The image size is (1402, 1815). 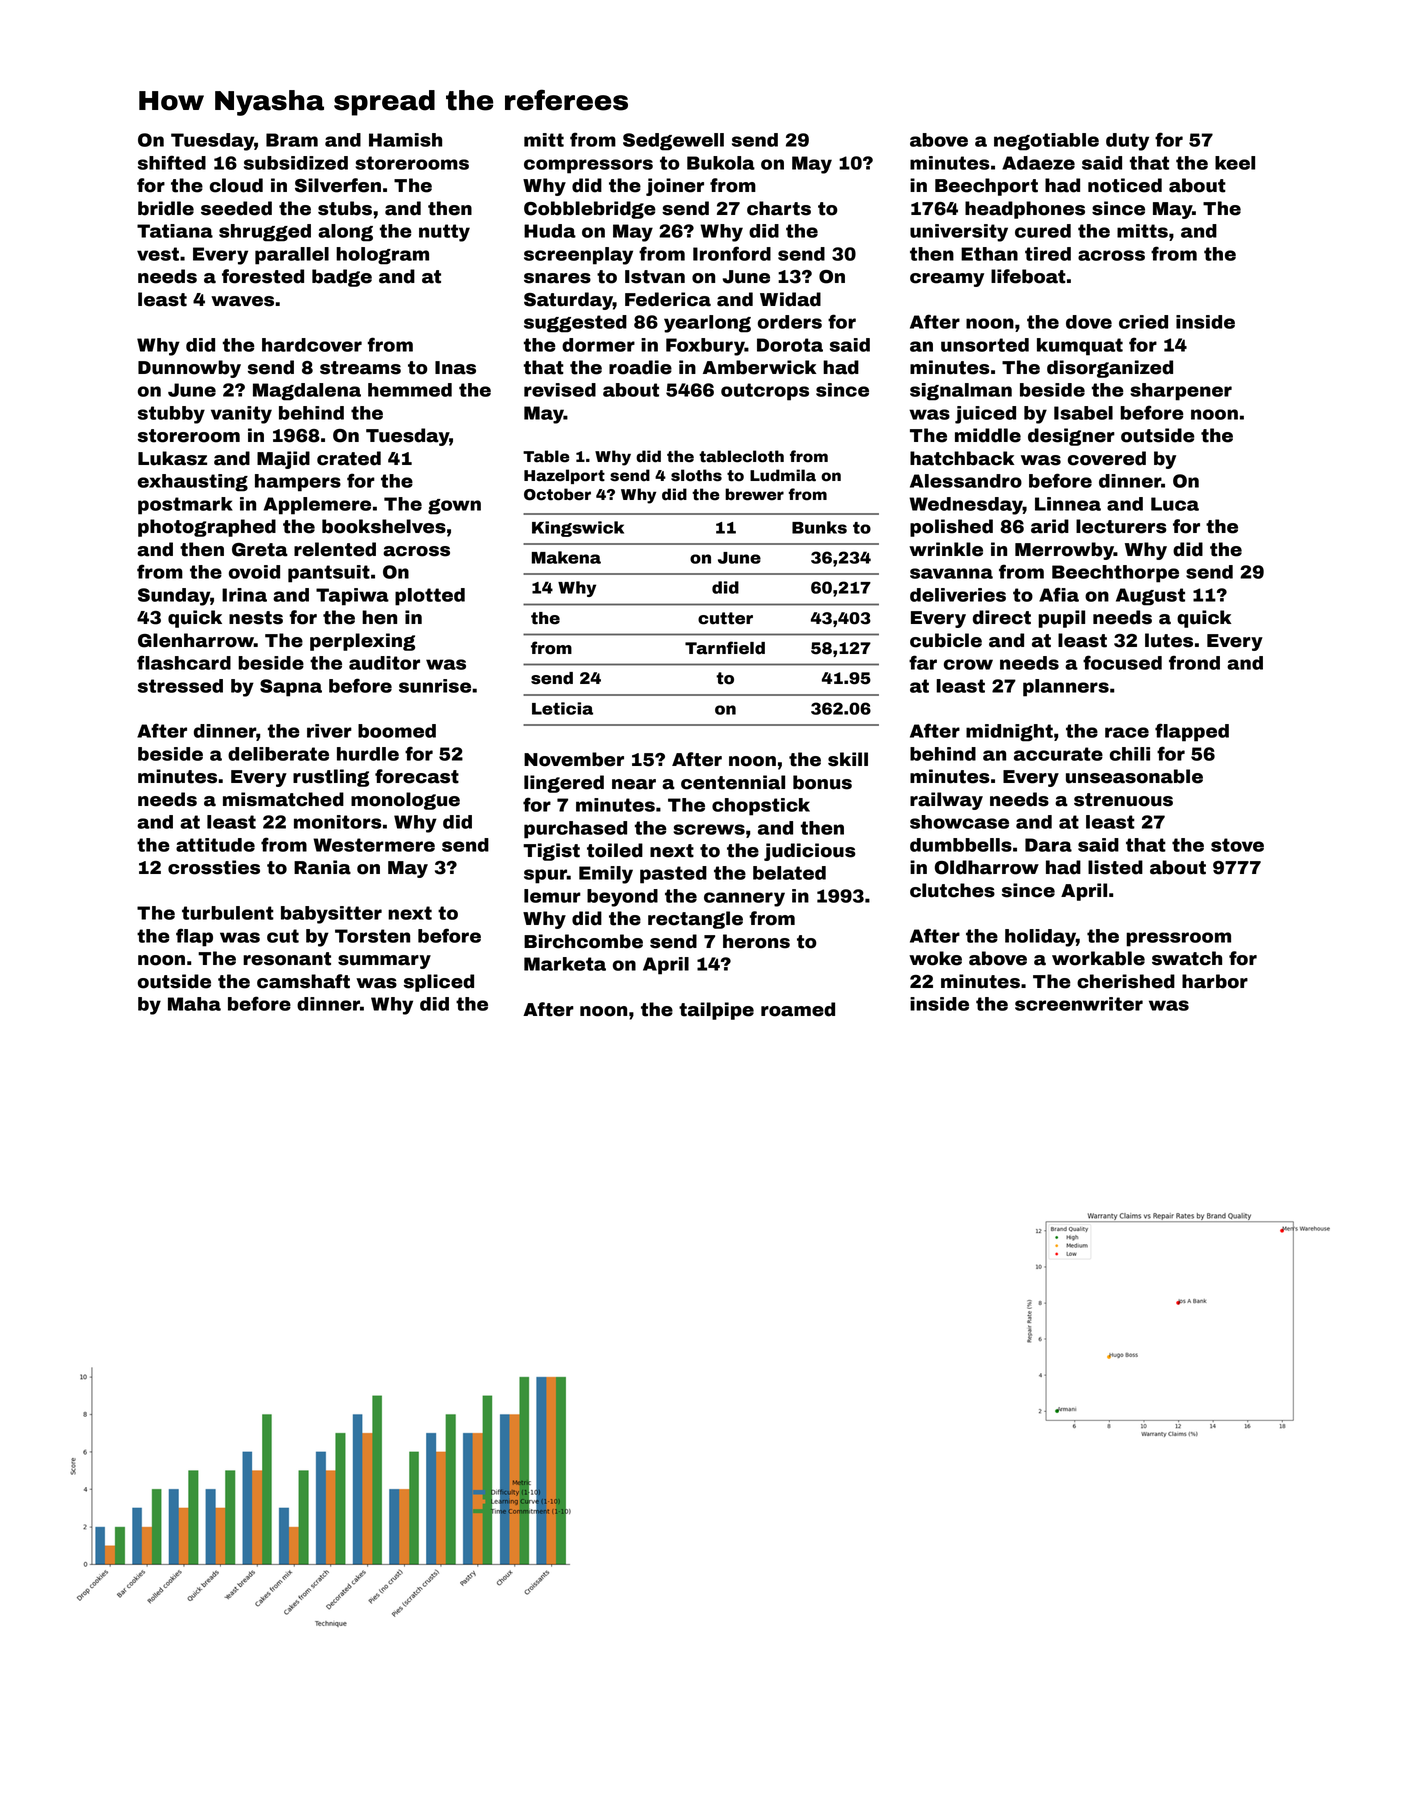 I want to click on turbulent, so click(x=228, y=913).
